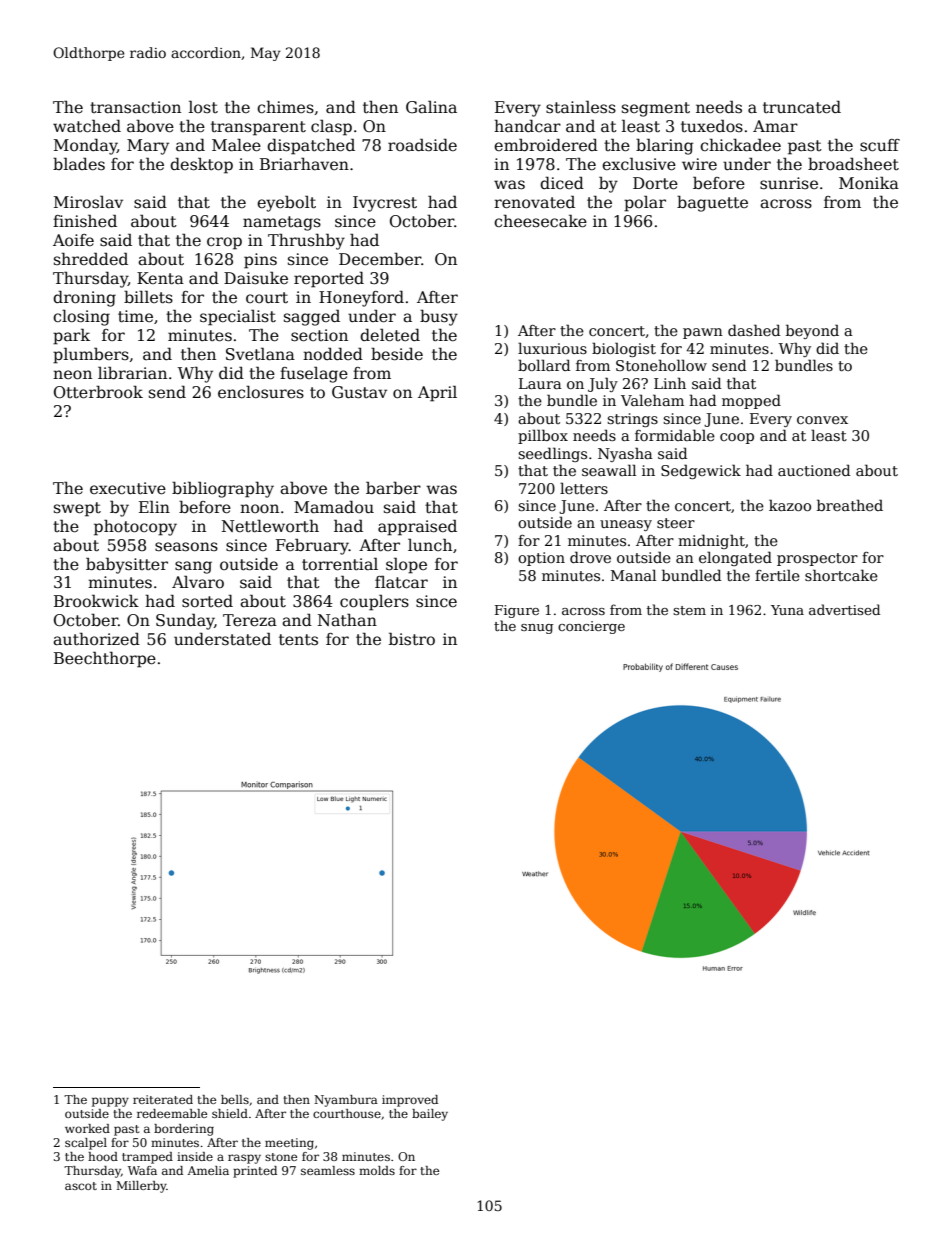 Image resolution: width=952 pixels, height=1233 pixels. Describe the element at coordinates (73, 240) in the document. I see `Aoife` at that location.
